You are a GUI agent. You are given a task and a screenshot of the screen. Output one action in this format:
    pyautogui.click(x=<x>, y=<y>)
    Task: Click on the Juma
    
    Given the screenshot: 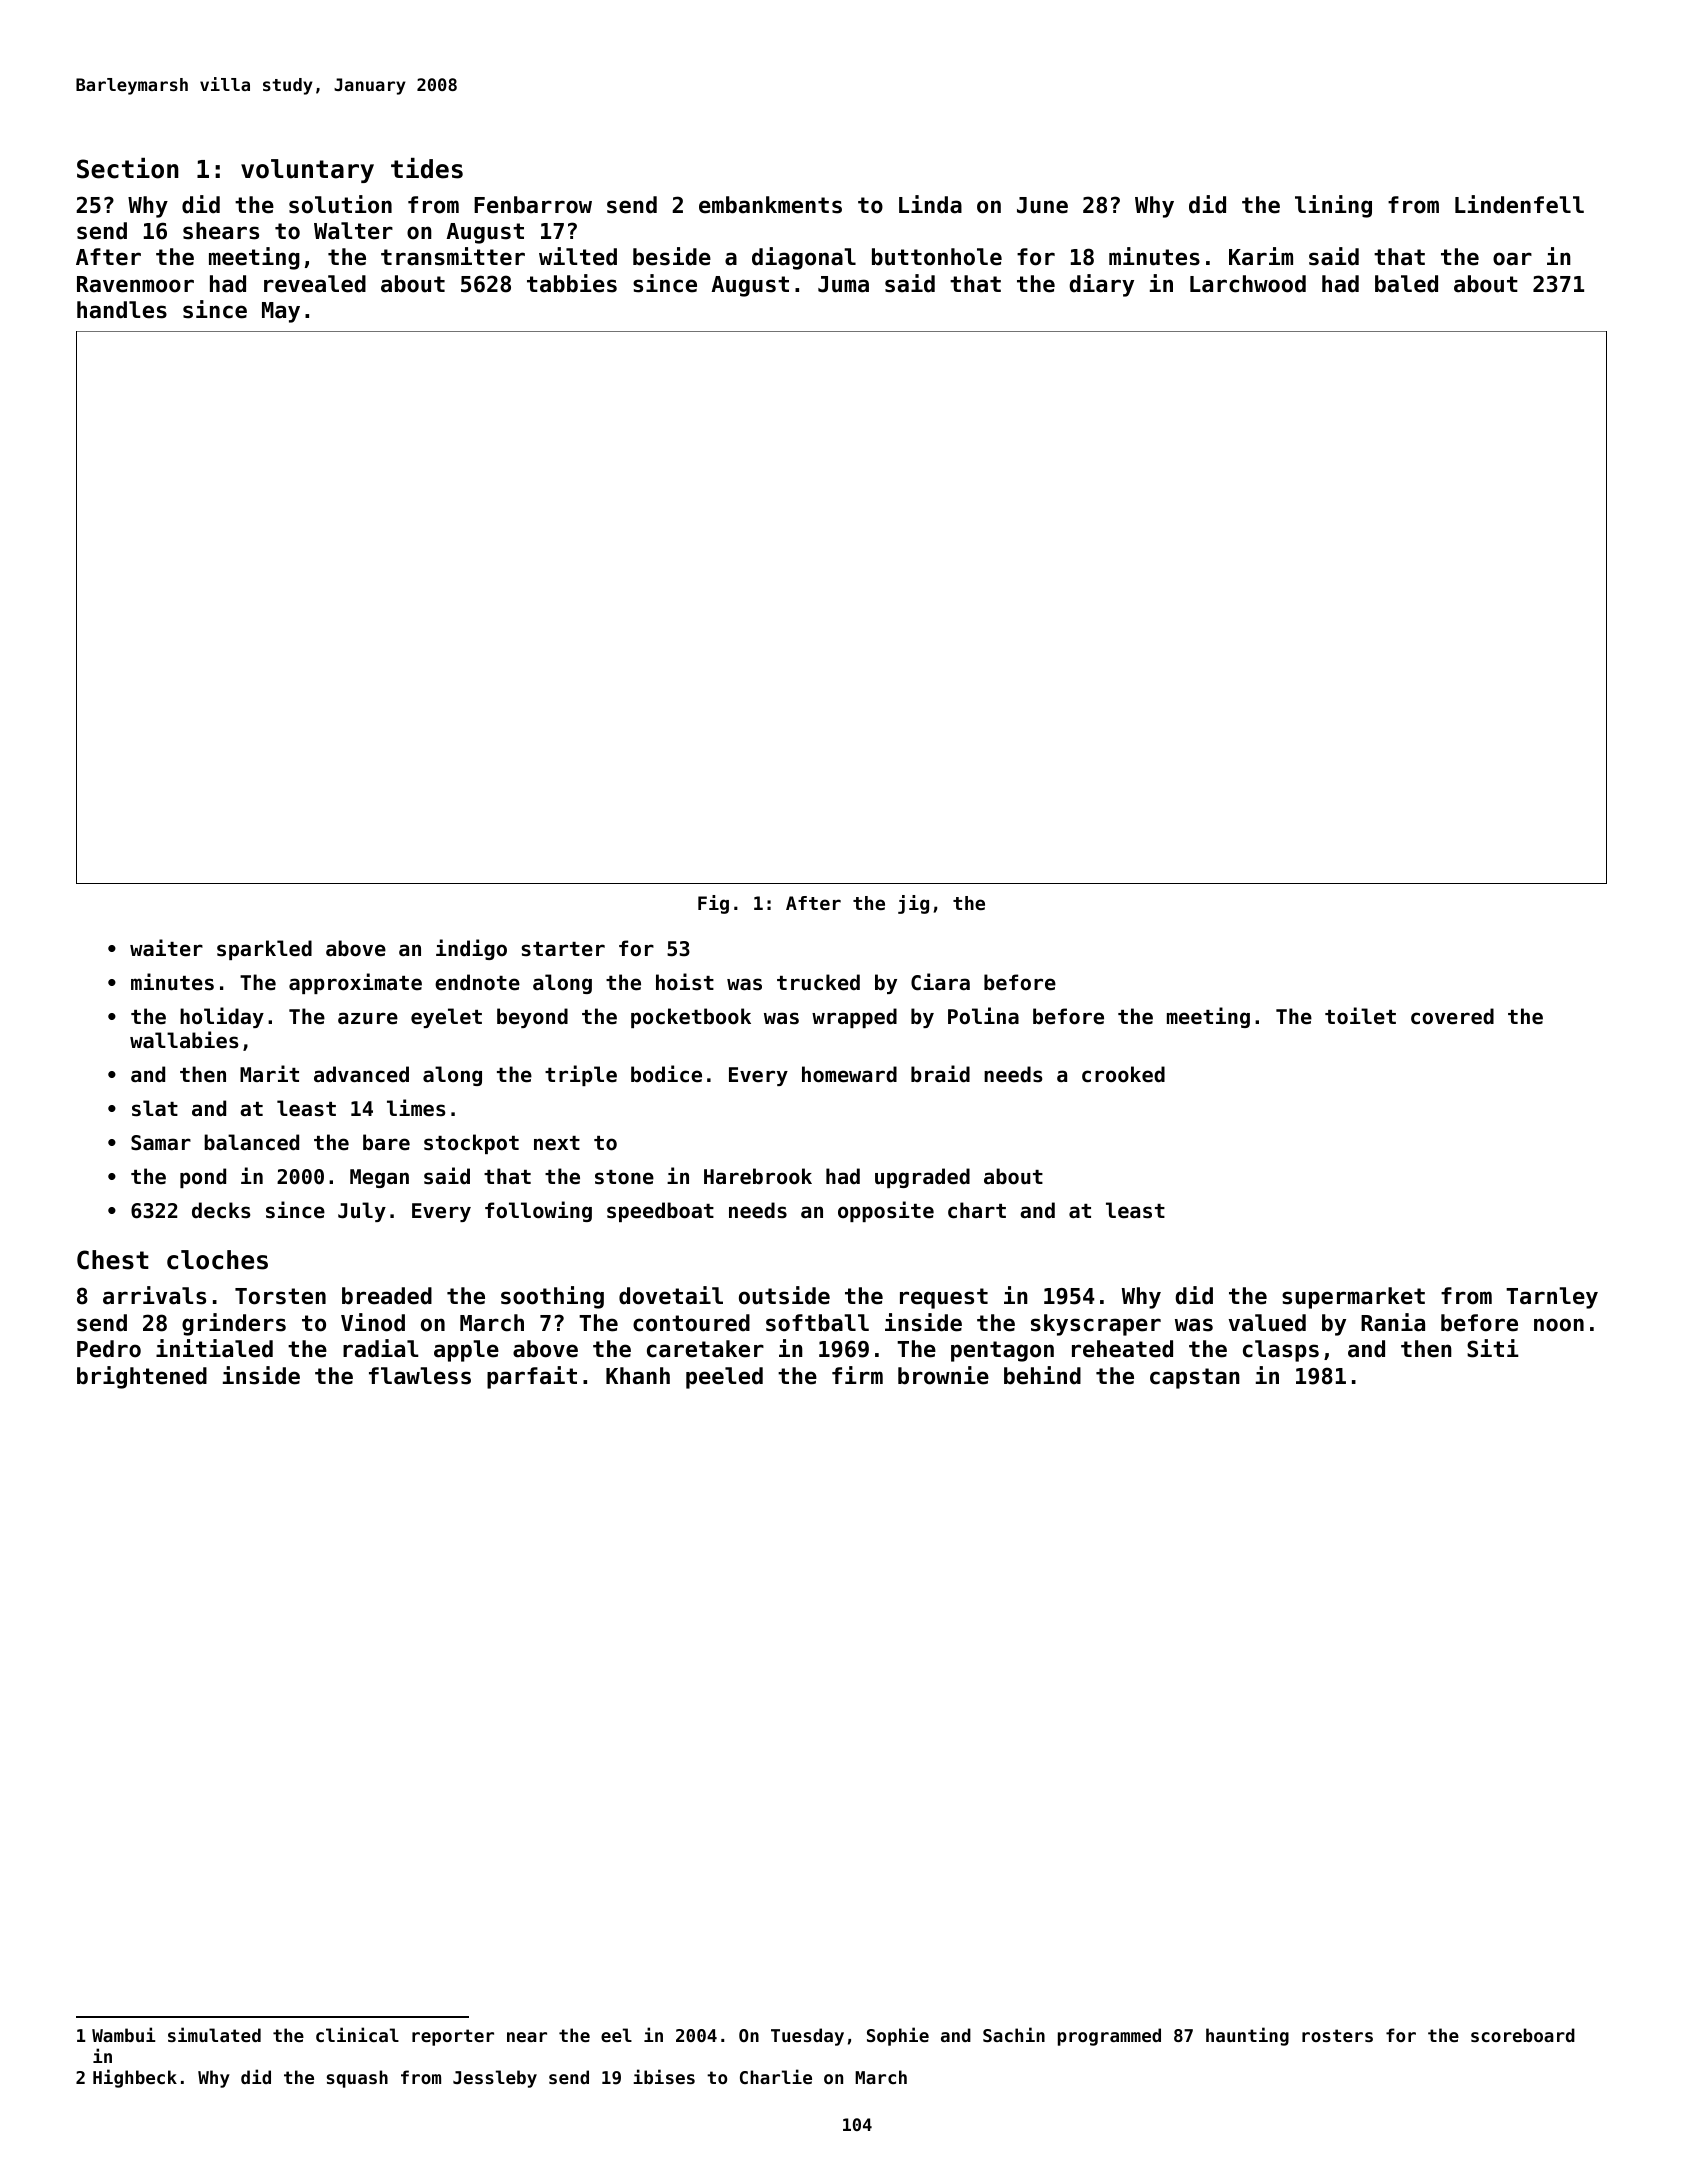 What is the action you would take?
    pyautogui.click(x=843, y=284)
